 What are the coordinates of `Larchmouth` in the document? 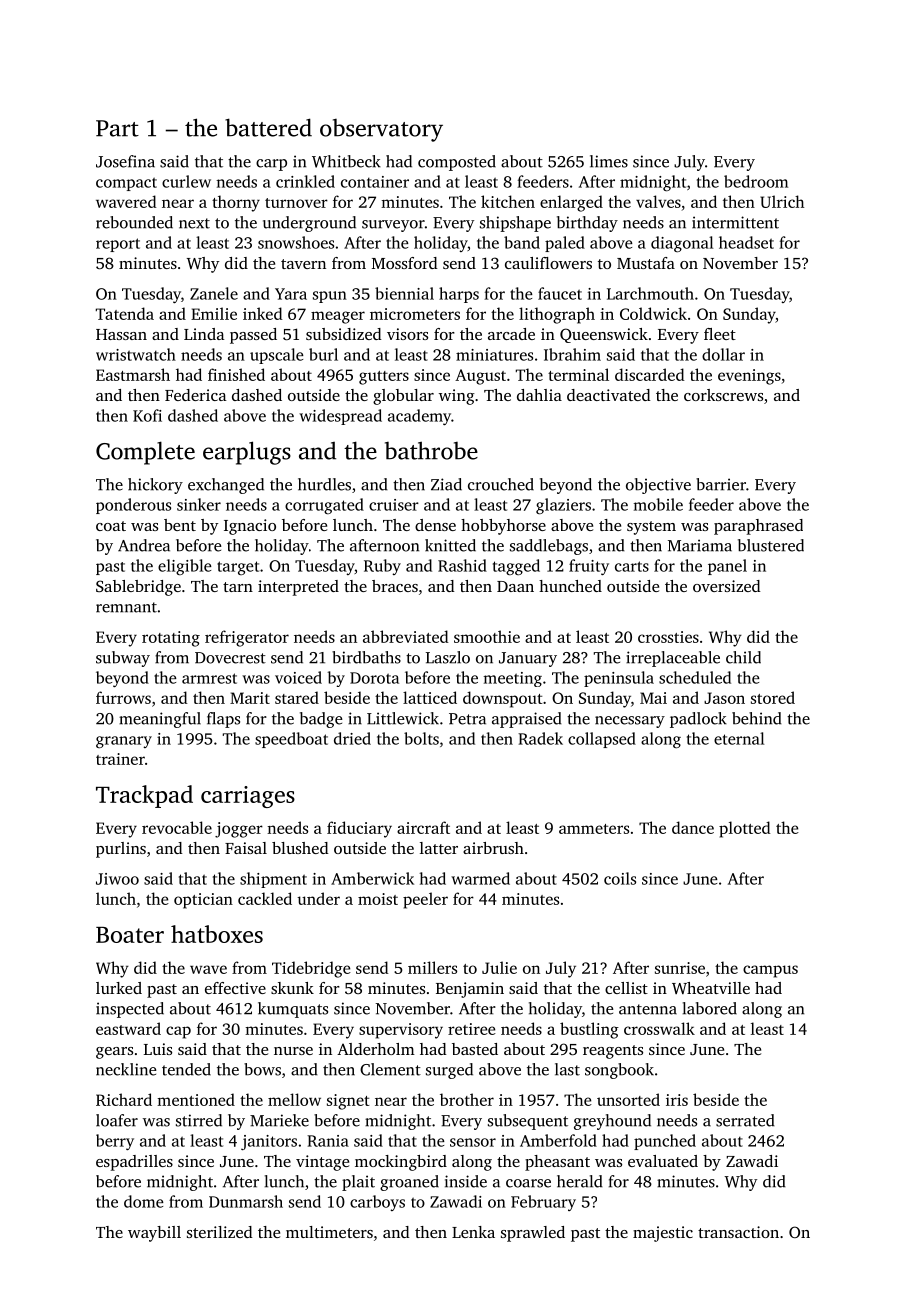 It's located at (650, 293).
